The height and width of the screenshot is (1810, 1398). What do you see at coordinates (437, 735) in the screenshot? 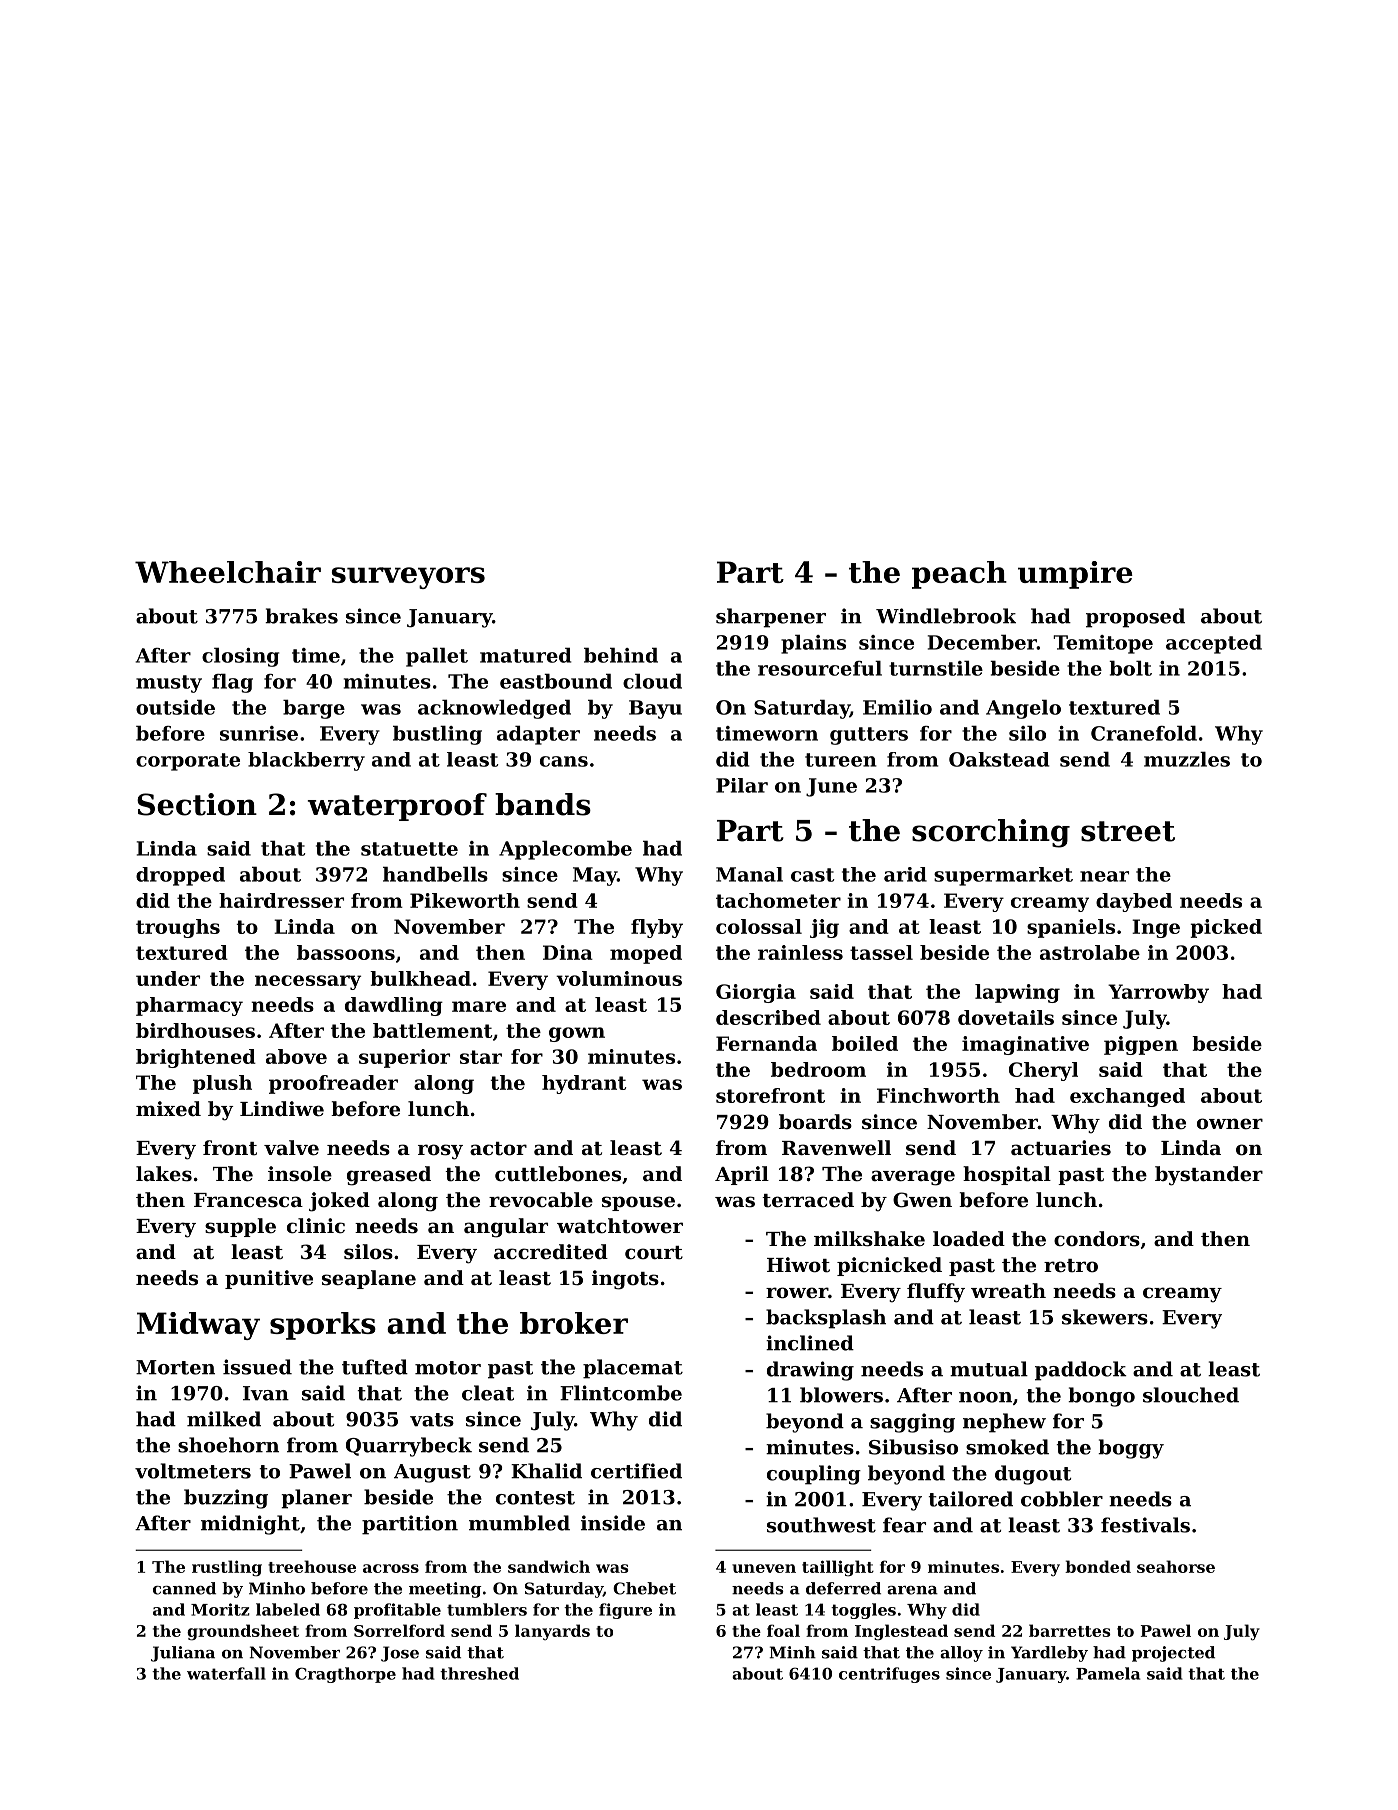
I see `bustling` at bounding box center [437, 735].
